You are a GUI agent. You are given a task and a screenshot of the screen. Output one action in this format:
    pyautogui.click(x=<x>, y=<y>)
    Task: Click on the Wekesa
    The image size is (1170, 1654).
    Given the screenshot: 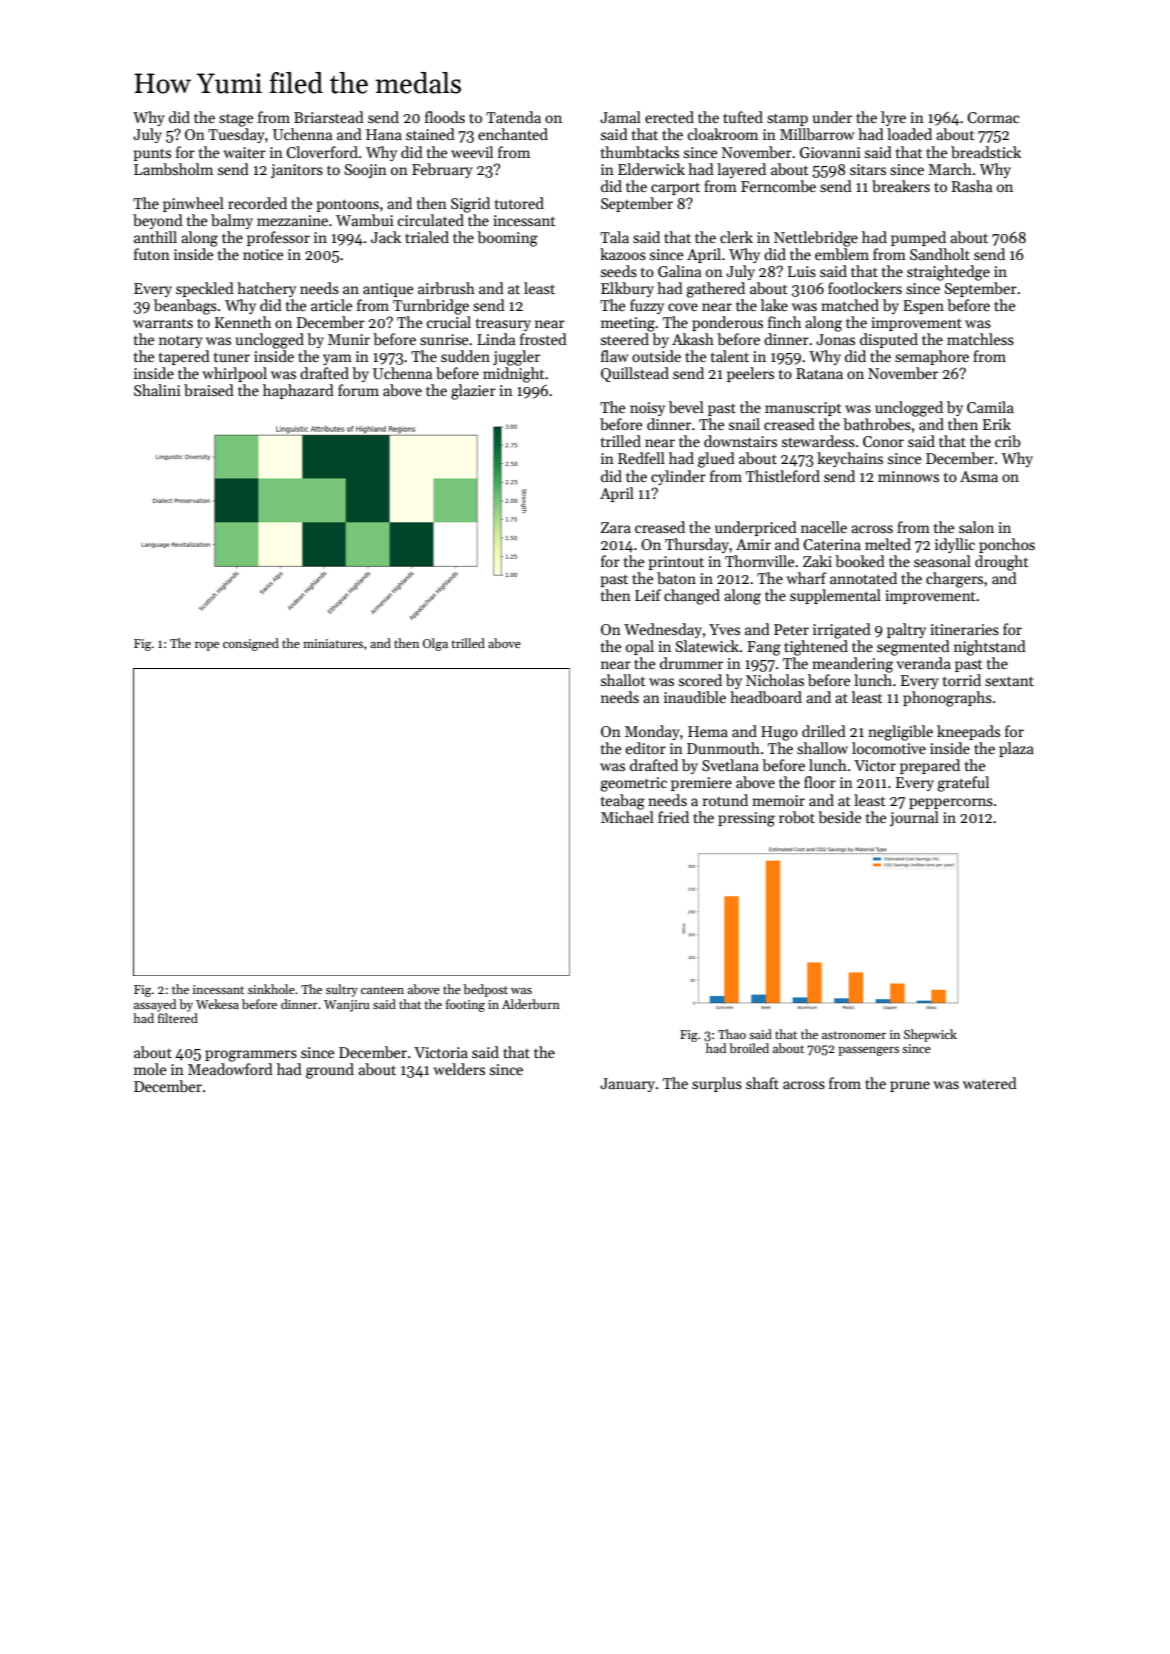 What is the action you would take?
    pyautogui.click(x=217, y=1004)
